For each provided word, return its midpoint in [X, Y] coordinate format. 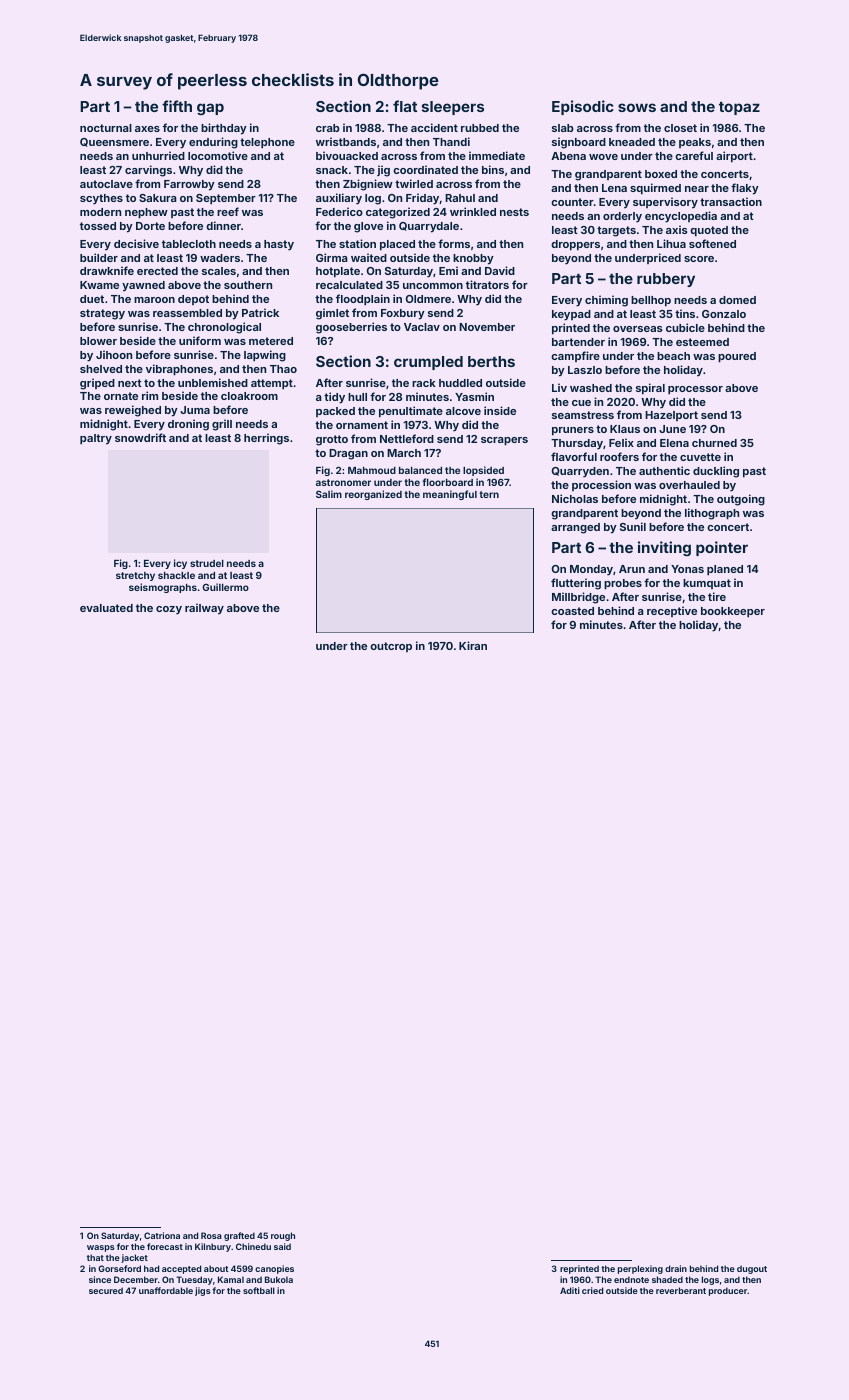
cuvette [700, 457]
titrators [487, 284]
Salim [329, 494]
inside [500, 410]
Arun [632, 569]
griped [97, 384]
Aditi [570, 1290]
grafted [239, 1236]
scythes [101, 199]
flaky [745, 189]
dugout [752, 1269]
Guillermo [225, 587]
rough [283, 1236]
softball [259, 1290]
